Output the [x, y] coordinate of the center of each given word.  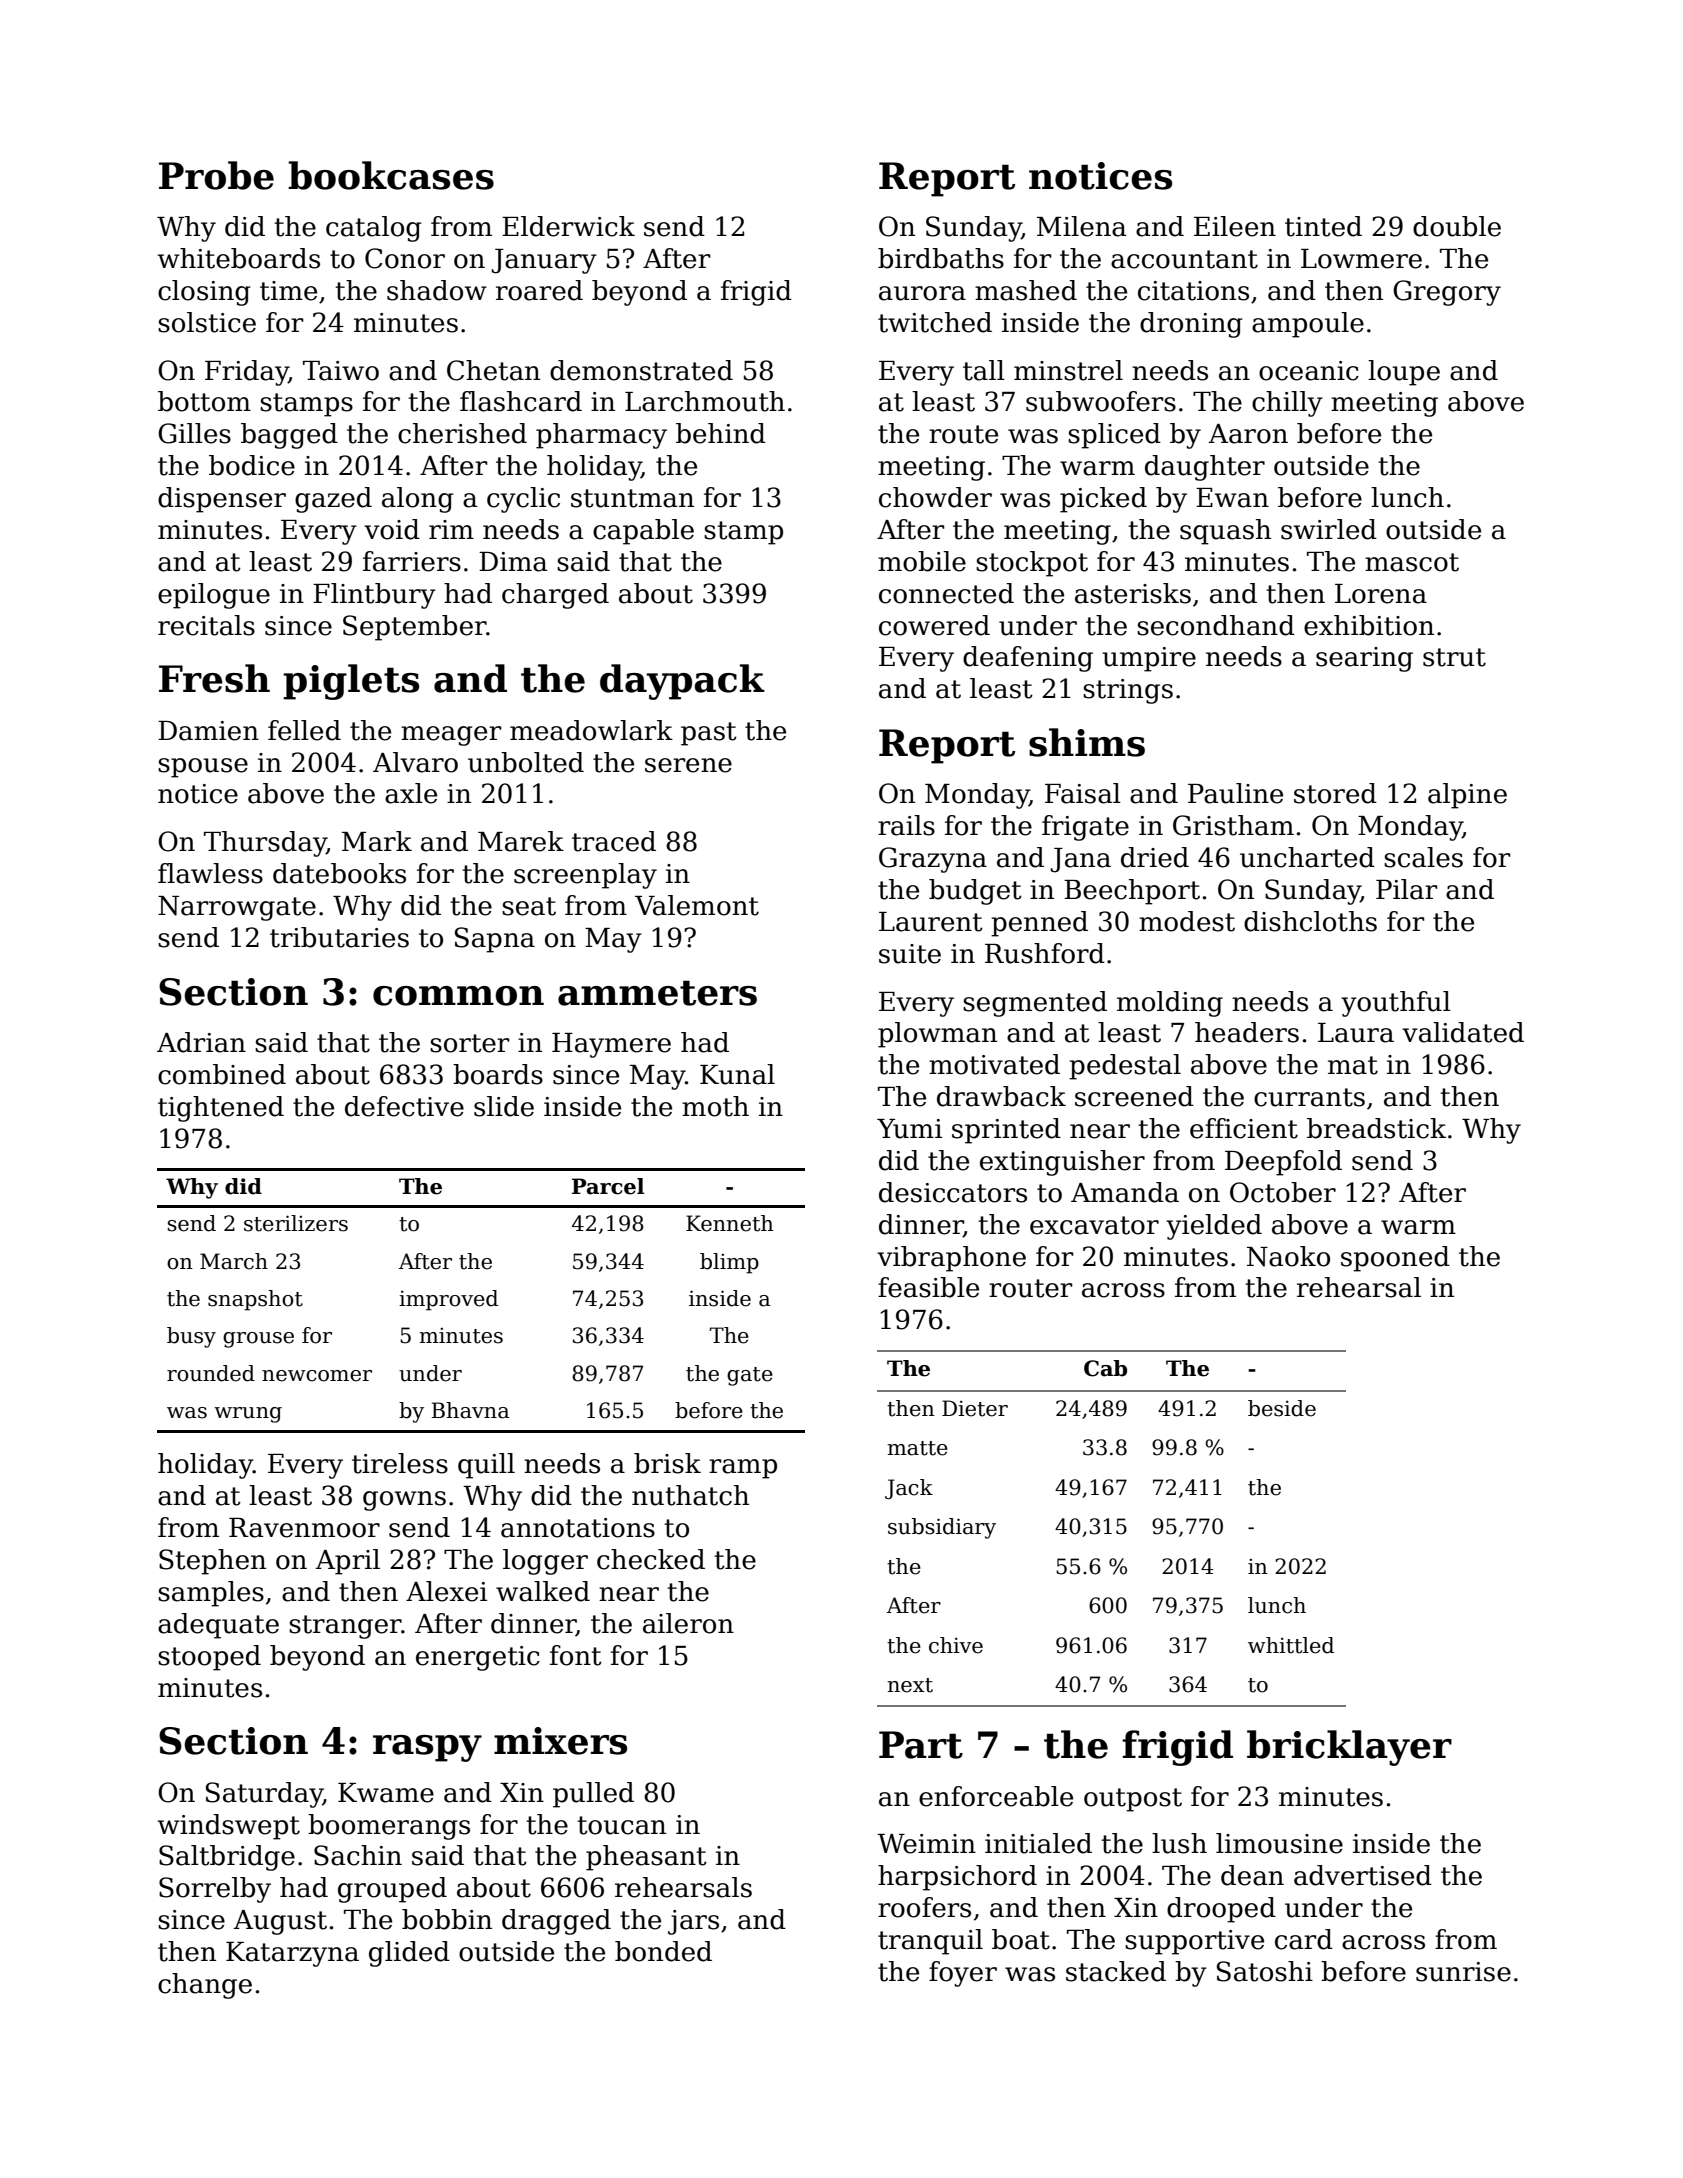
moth [715, 1106]
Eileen [1235, 226]
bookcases [391, 175]
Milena [1082, 226]
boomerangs [389, 1827]
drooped [1221, 1910]
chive [956, 1645]
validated [1463, 1032]
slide [504, 1106]
